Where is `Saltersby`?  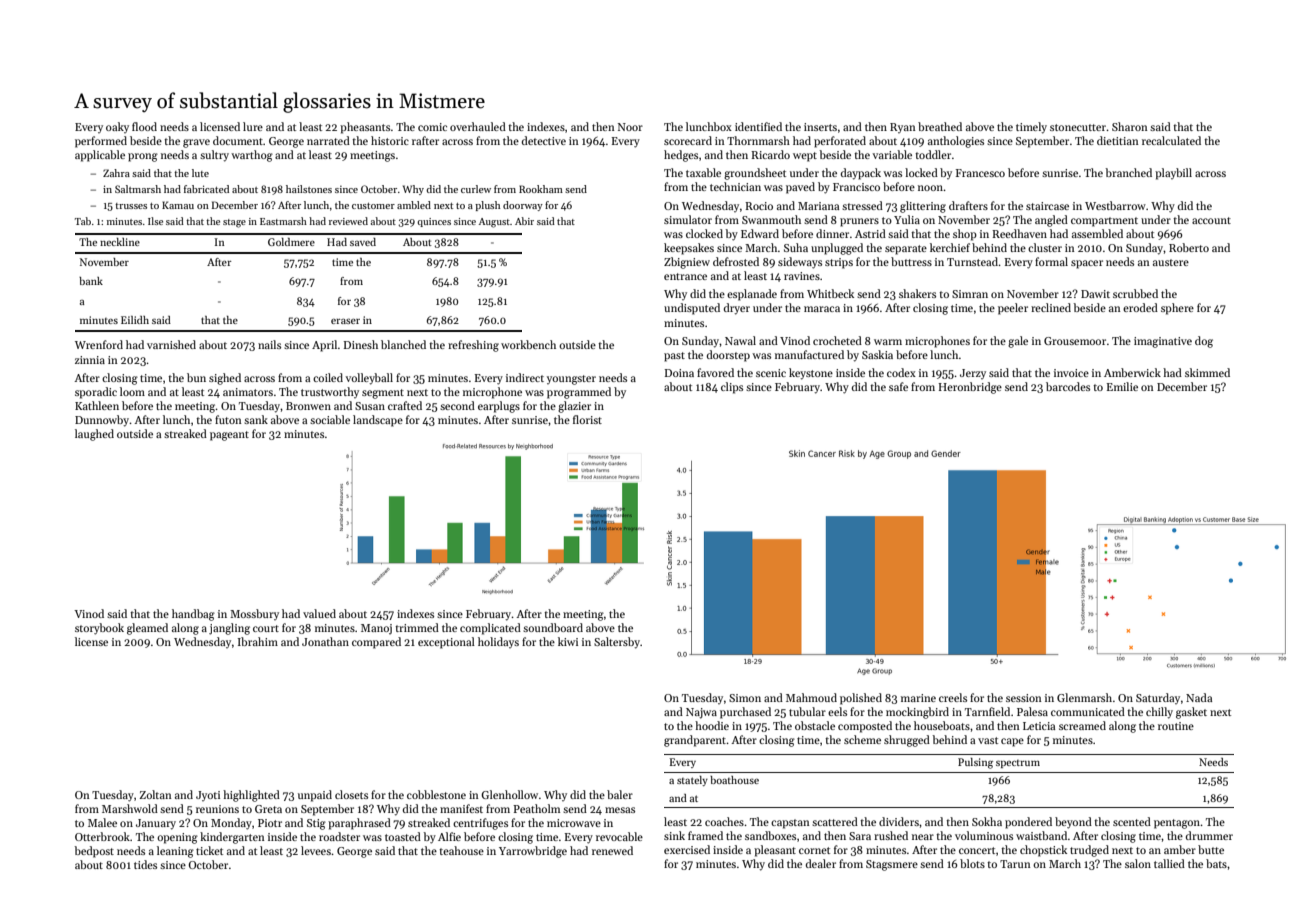 Saltersby is located at coordinates (617, 643).
